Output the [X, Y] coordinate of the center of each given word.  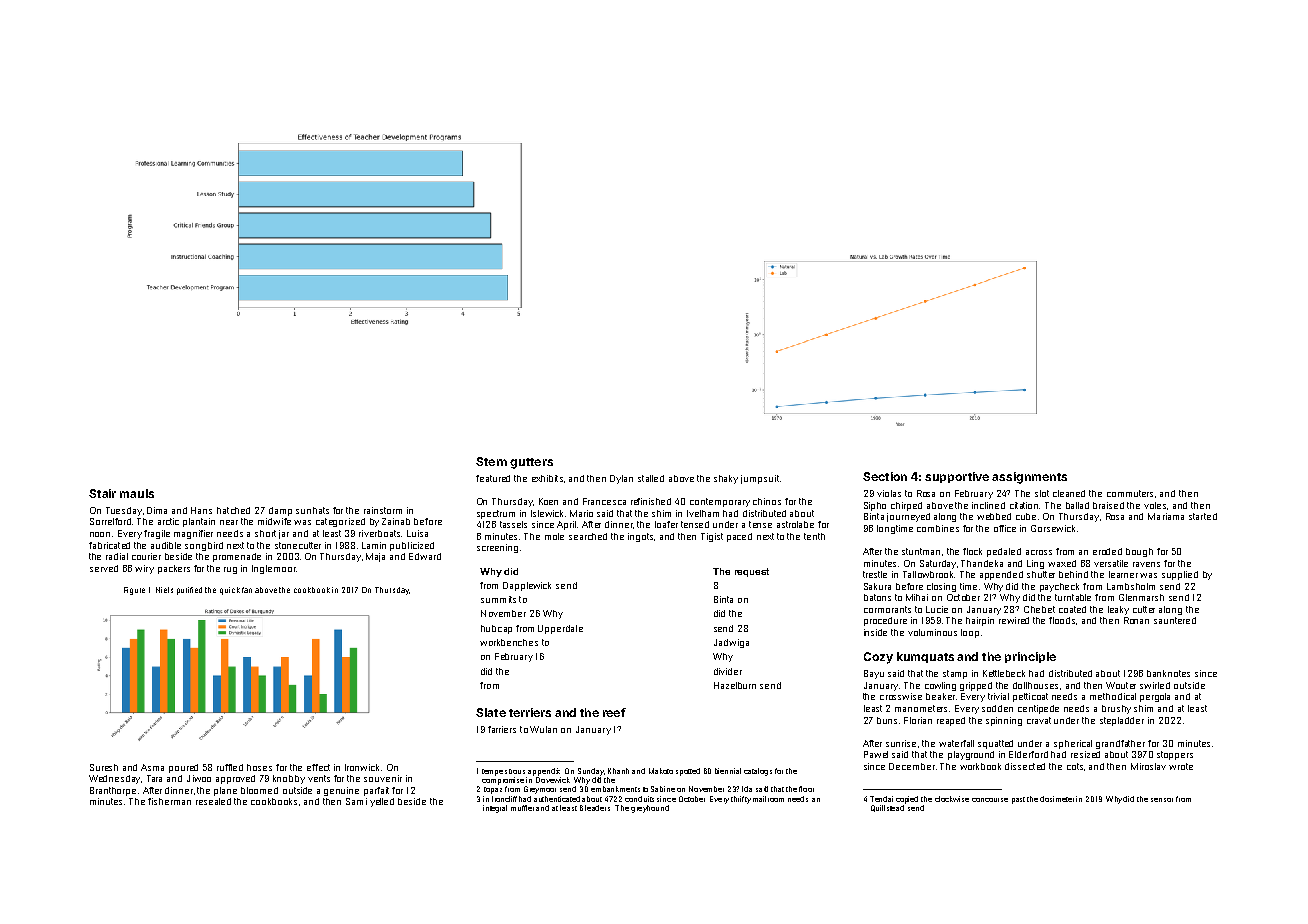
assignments [1029, 478]
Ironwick [362, 767]
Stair [102, 493]
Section [885, 476]
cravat [1039, 720]
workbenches [509, 642]
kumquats [925, 657]
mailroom [768, 799]
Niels [164, 590]
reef [614, 712]
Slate [491, 712]
